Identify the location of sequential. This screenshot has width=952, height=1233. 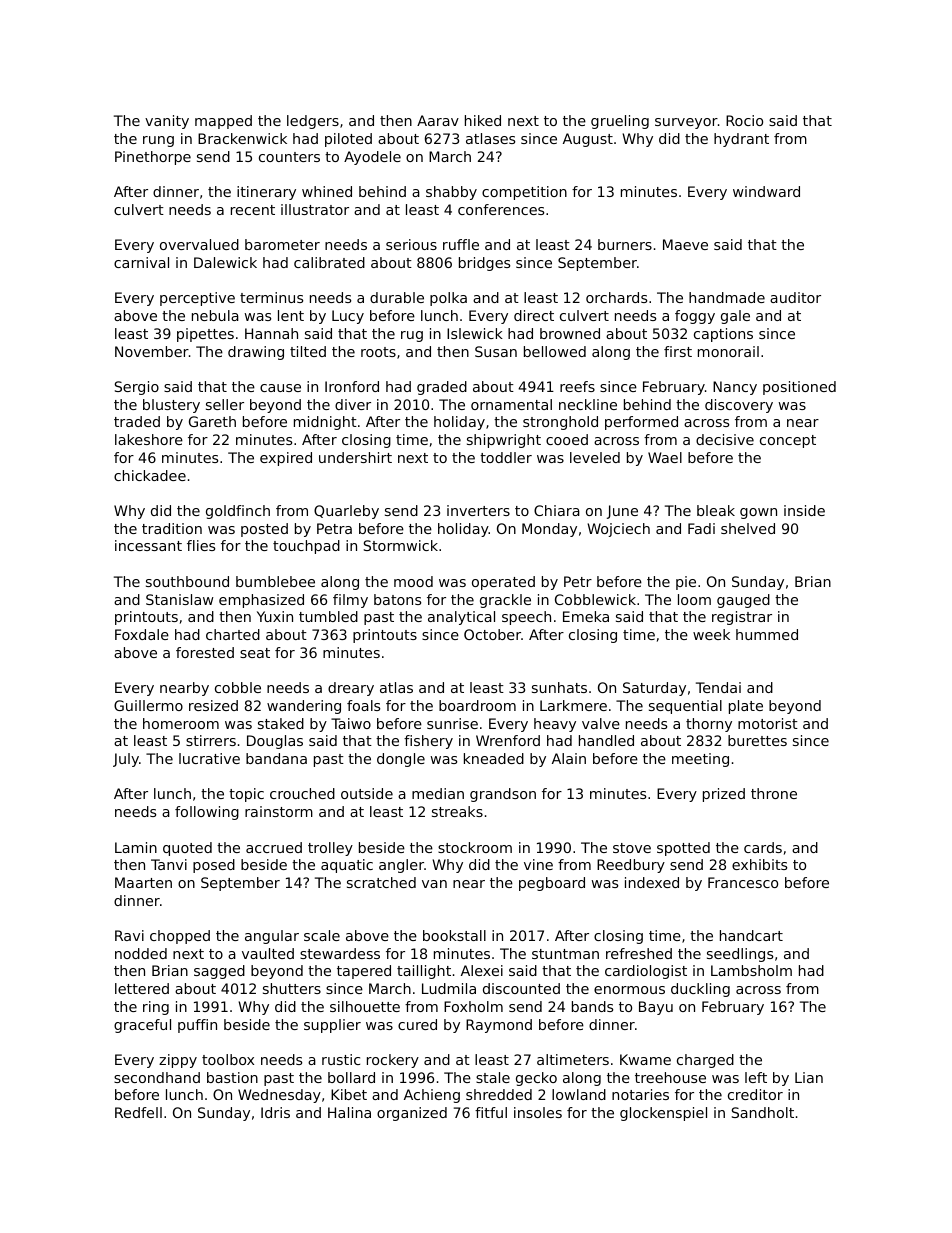
(685, 707).
